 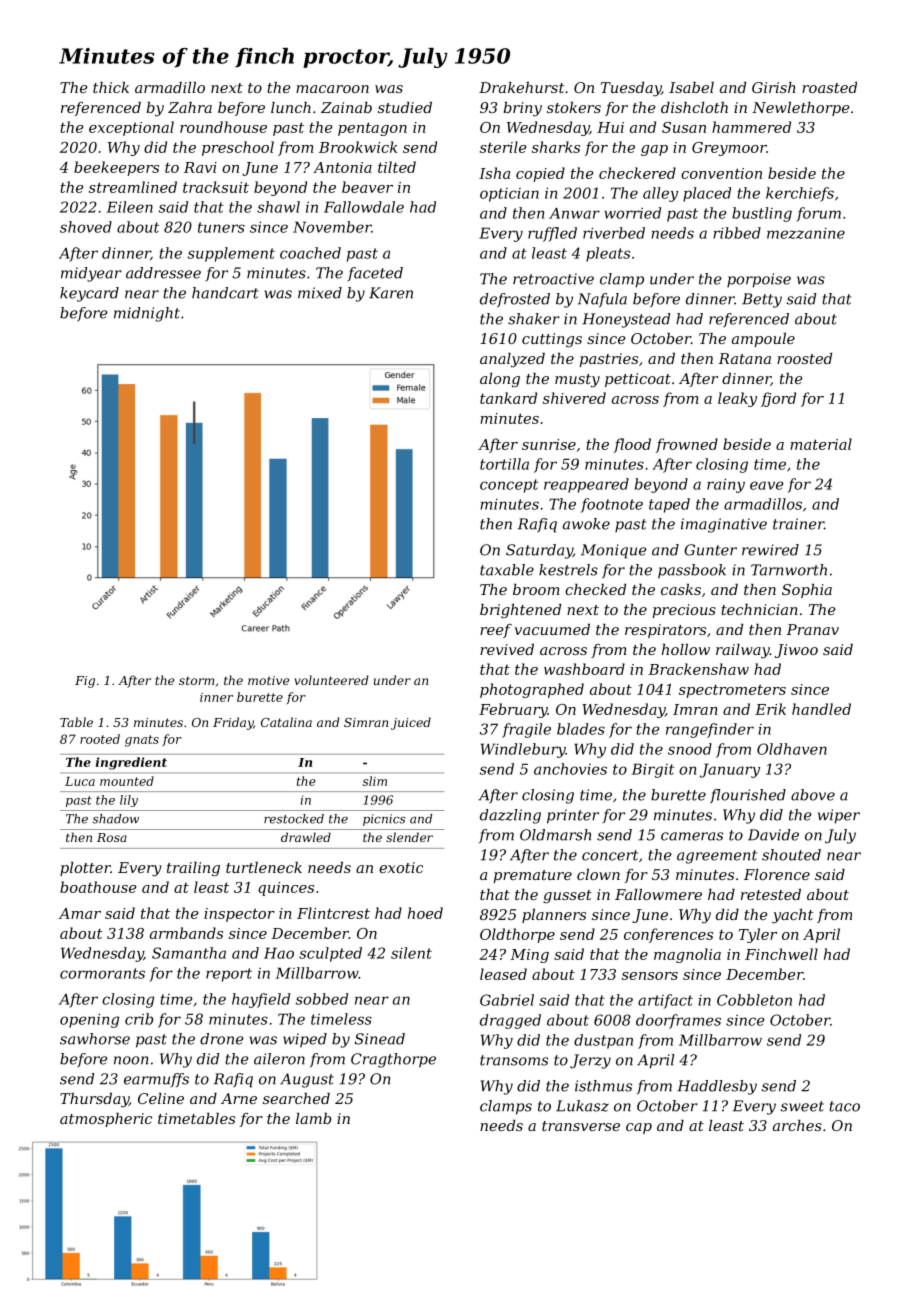 What do you see at coordinates (147, 314) in the document?
I see `midnight` at bounding box center [147, 314].
